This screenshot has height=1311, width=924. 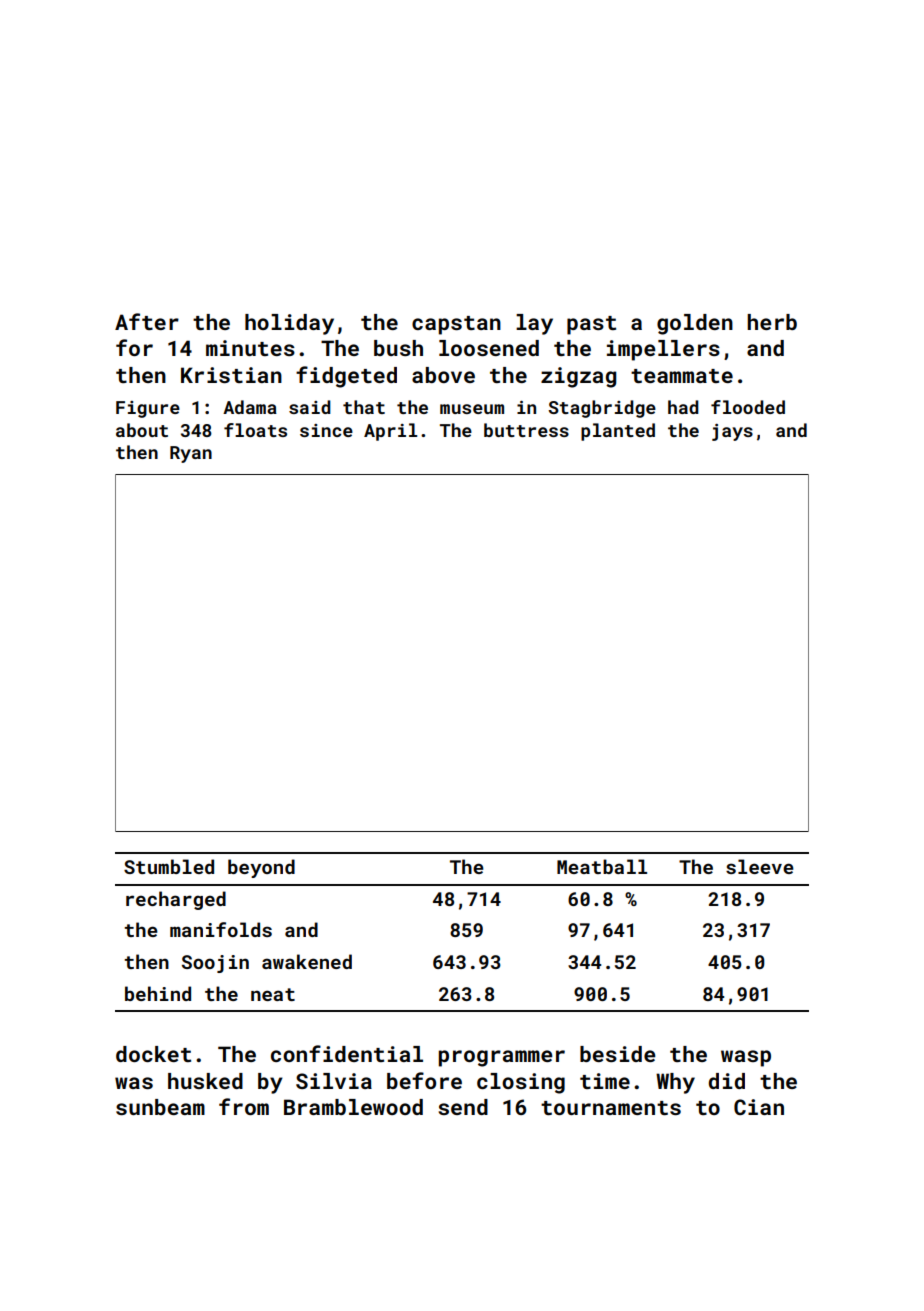 I want to click on Stumbled, so click(x=169, y=866).
